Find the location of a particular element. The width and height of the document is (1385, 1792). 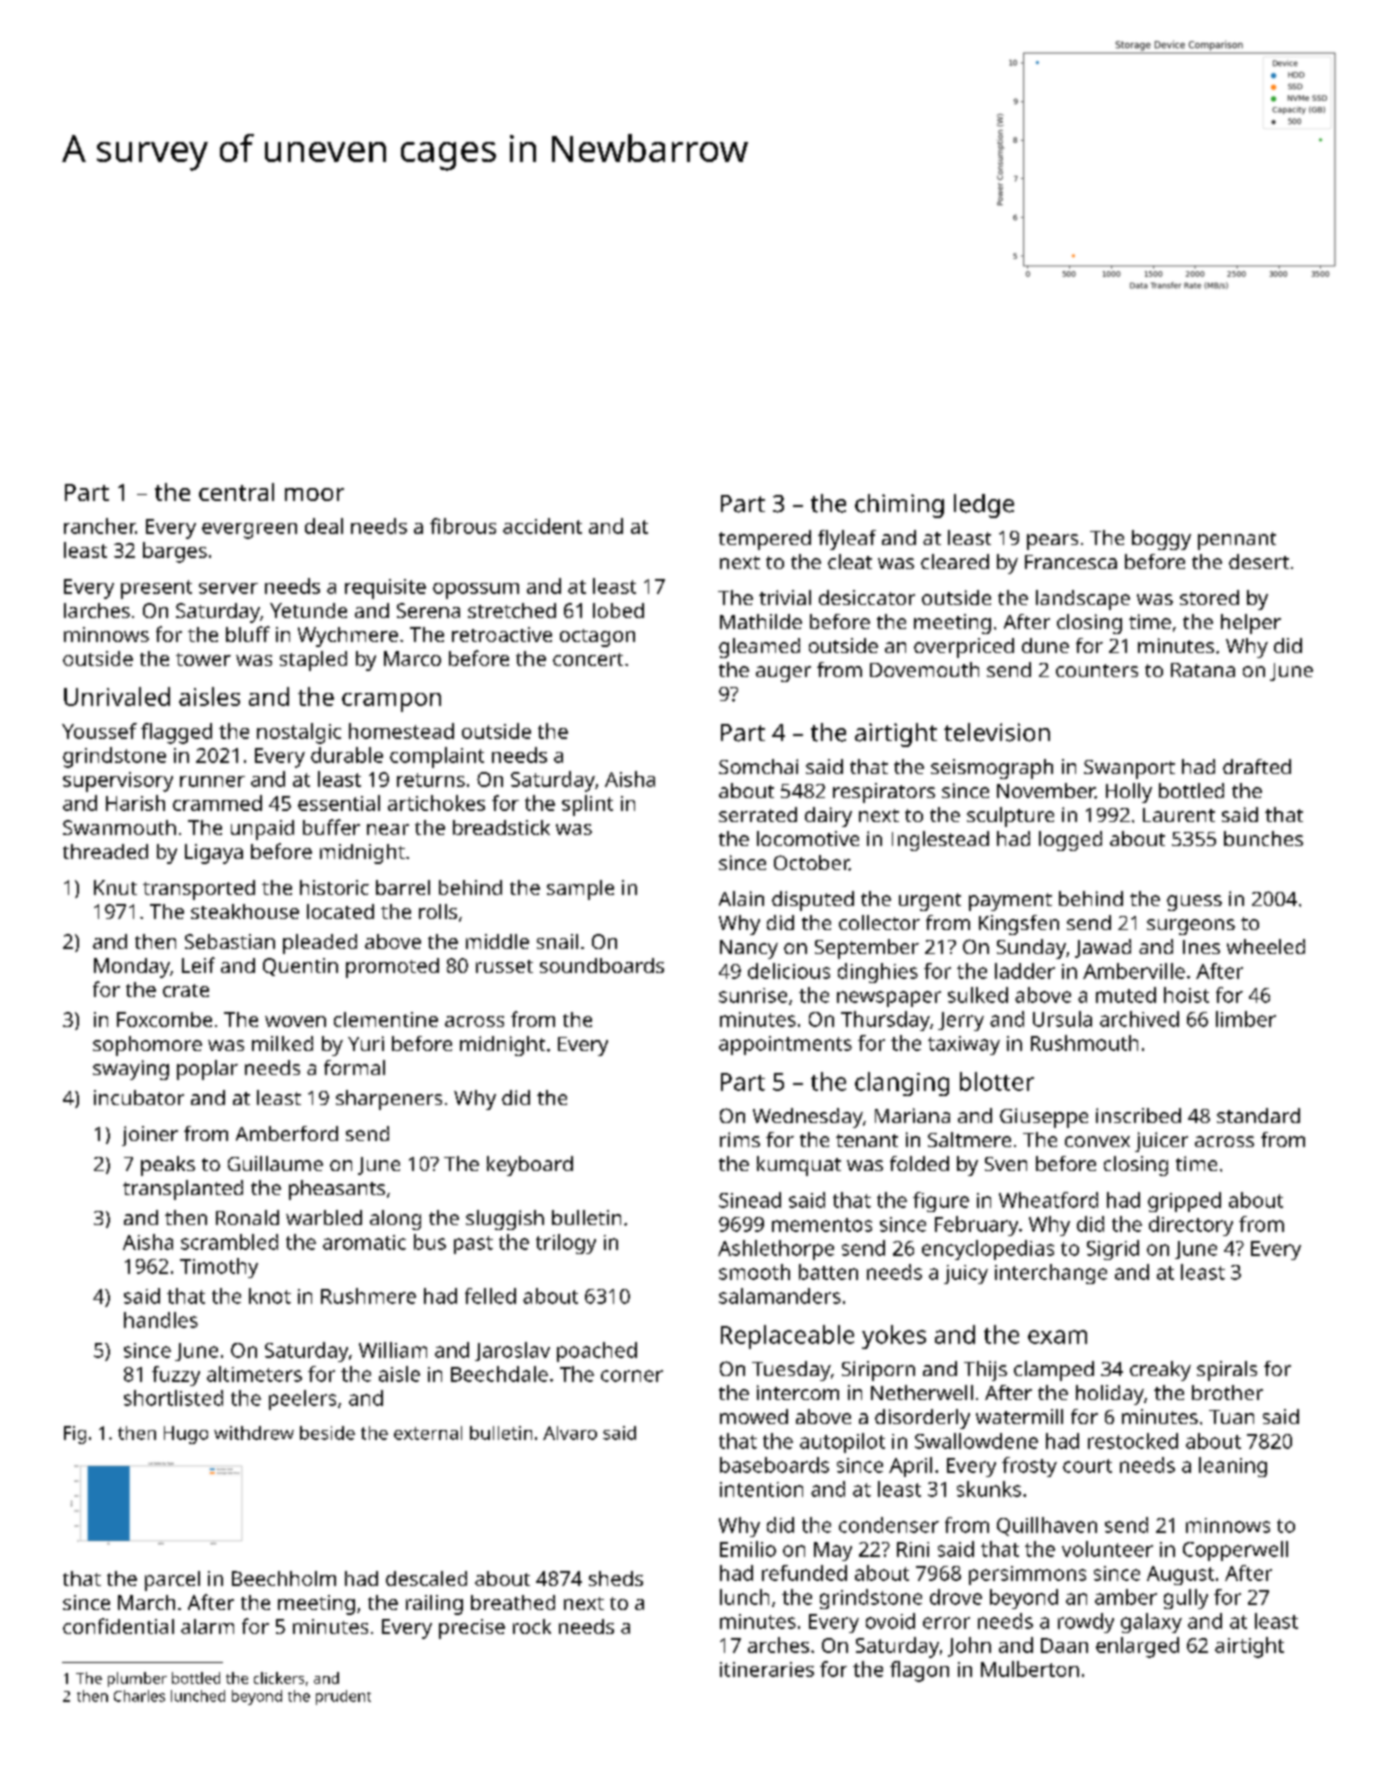

Holly is located at coordinates (1129, 793).
